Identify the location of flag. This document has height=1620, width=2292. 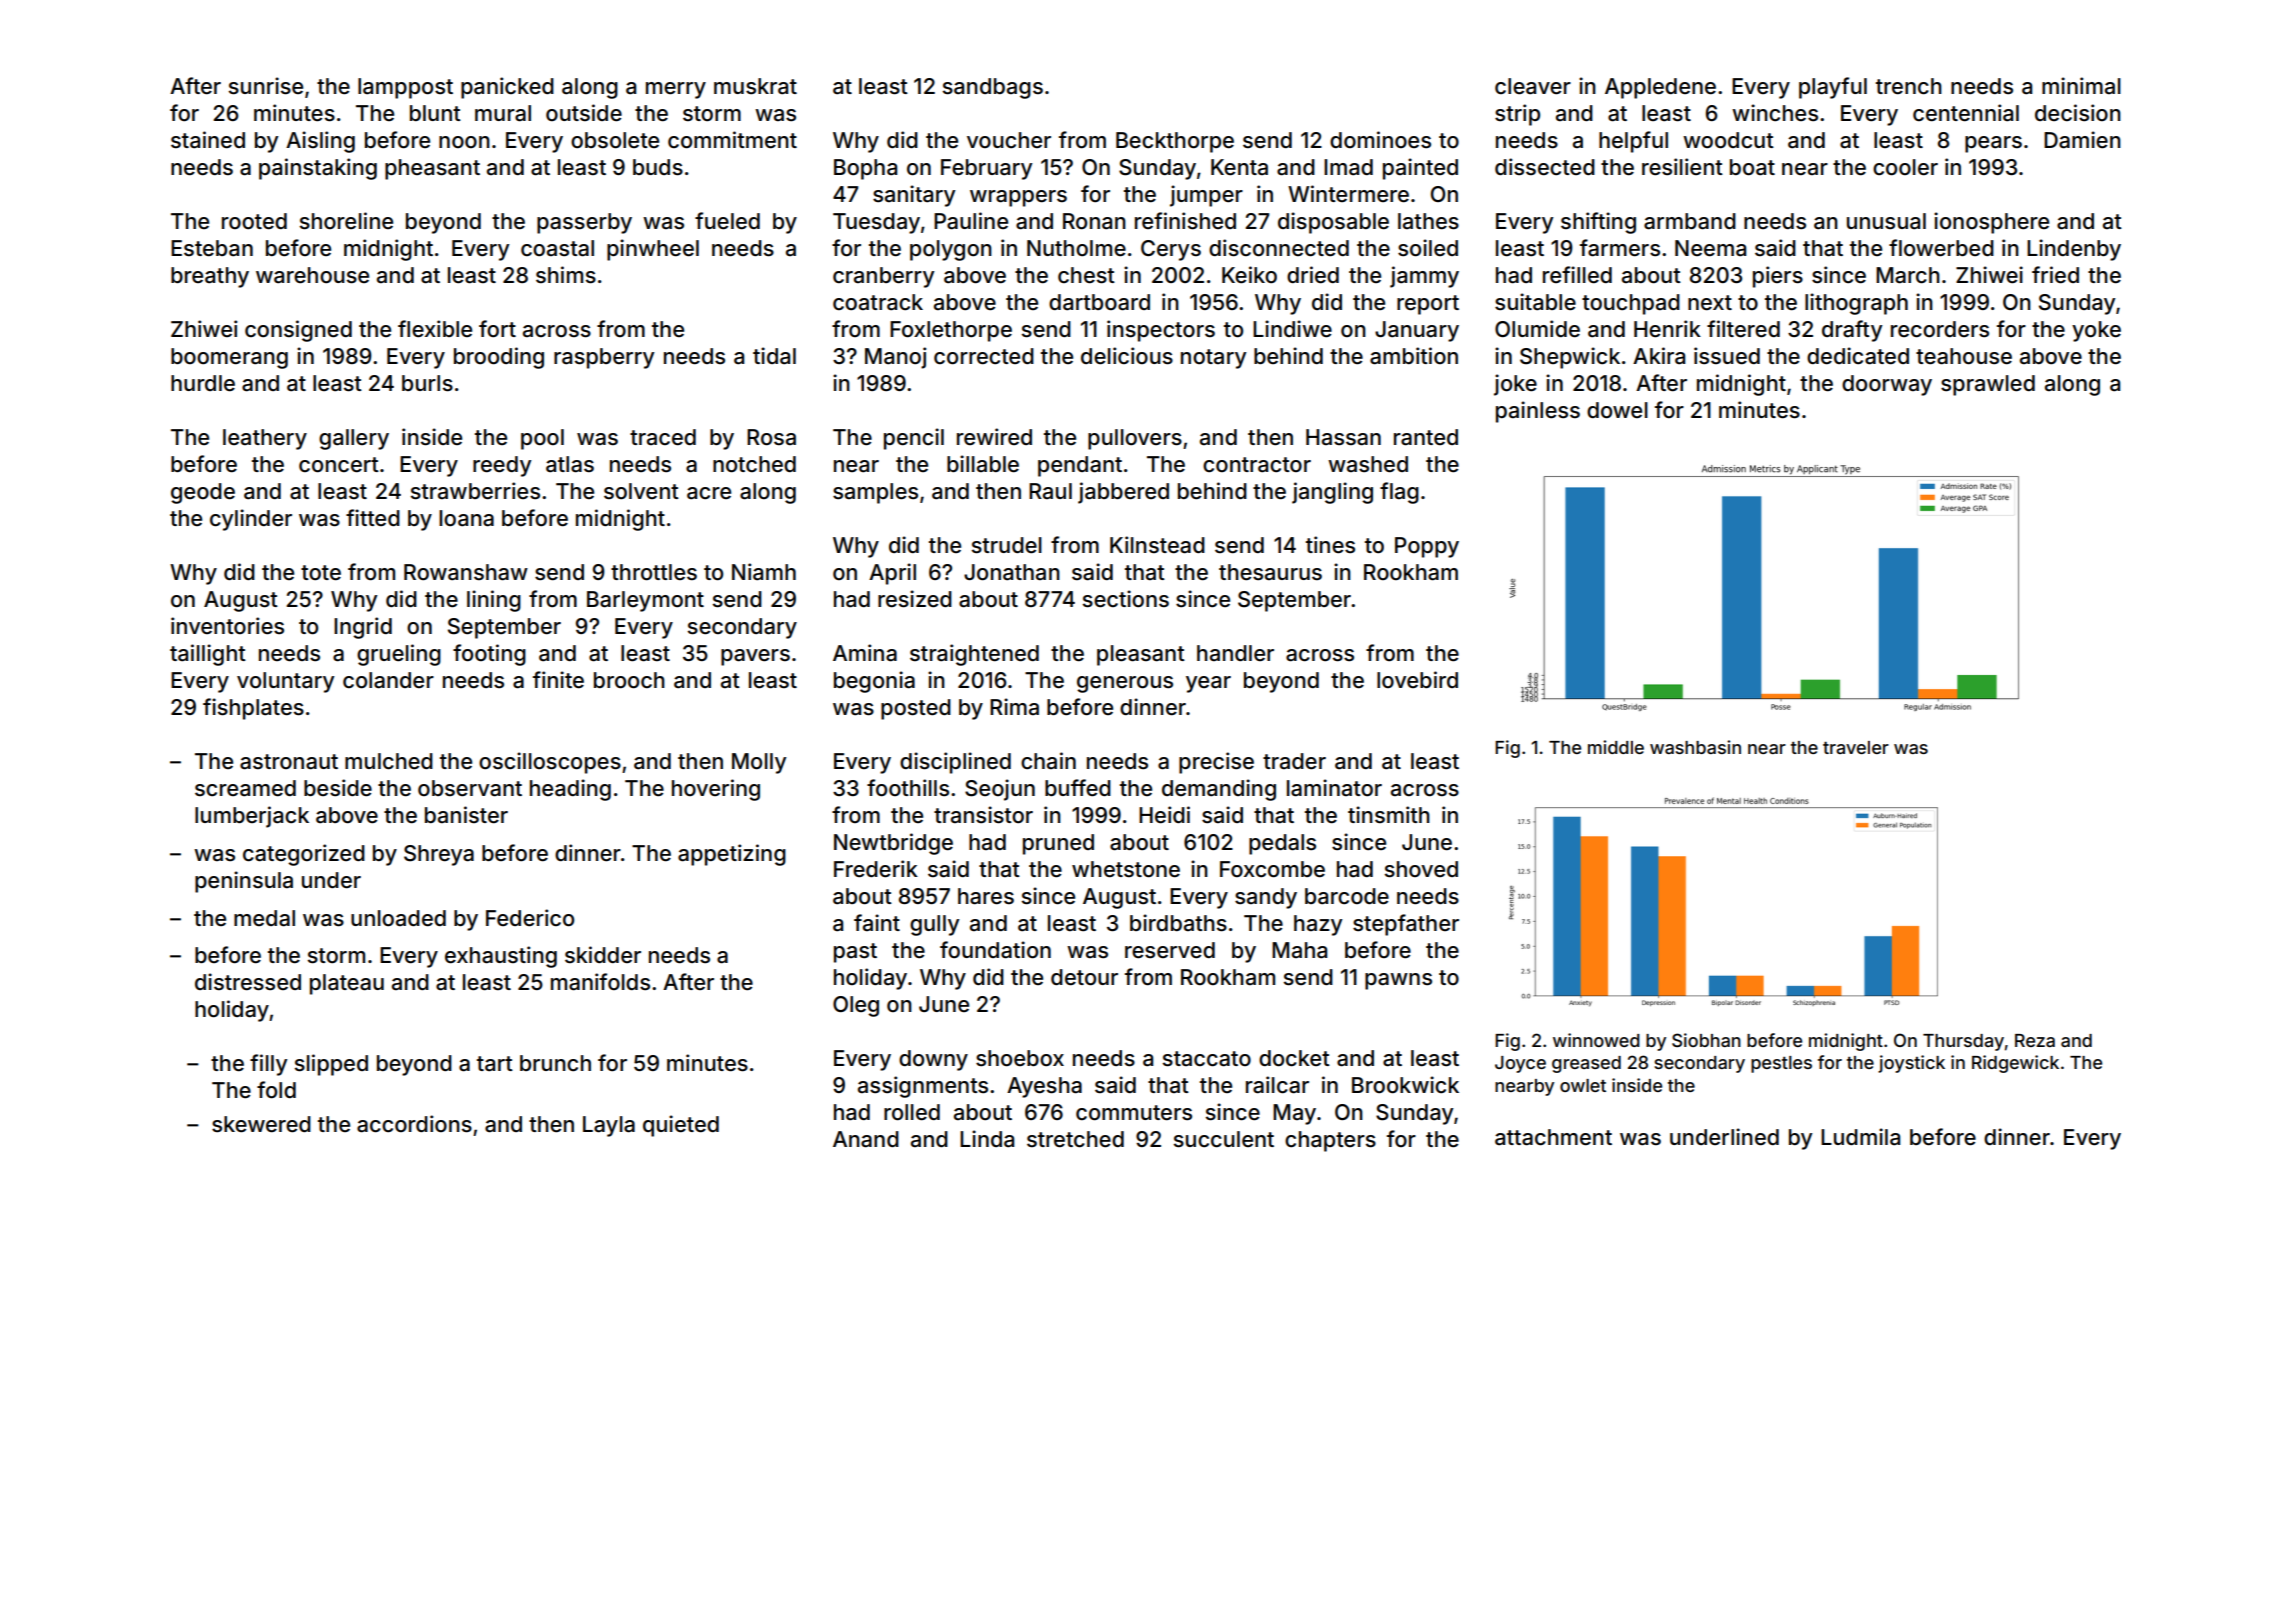
(1399, 493).
